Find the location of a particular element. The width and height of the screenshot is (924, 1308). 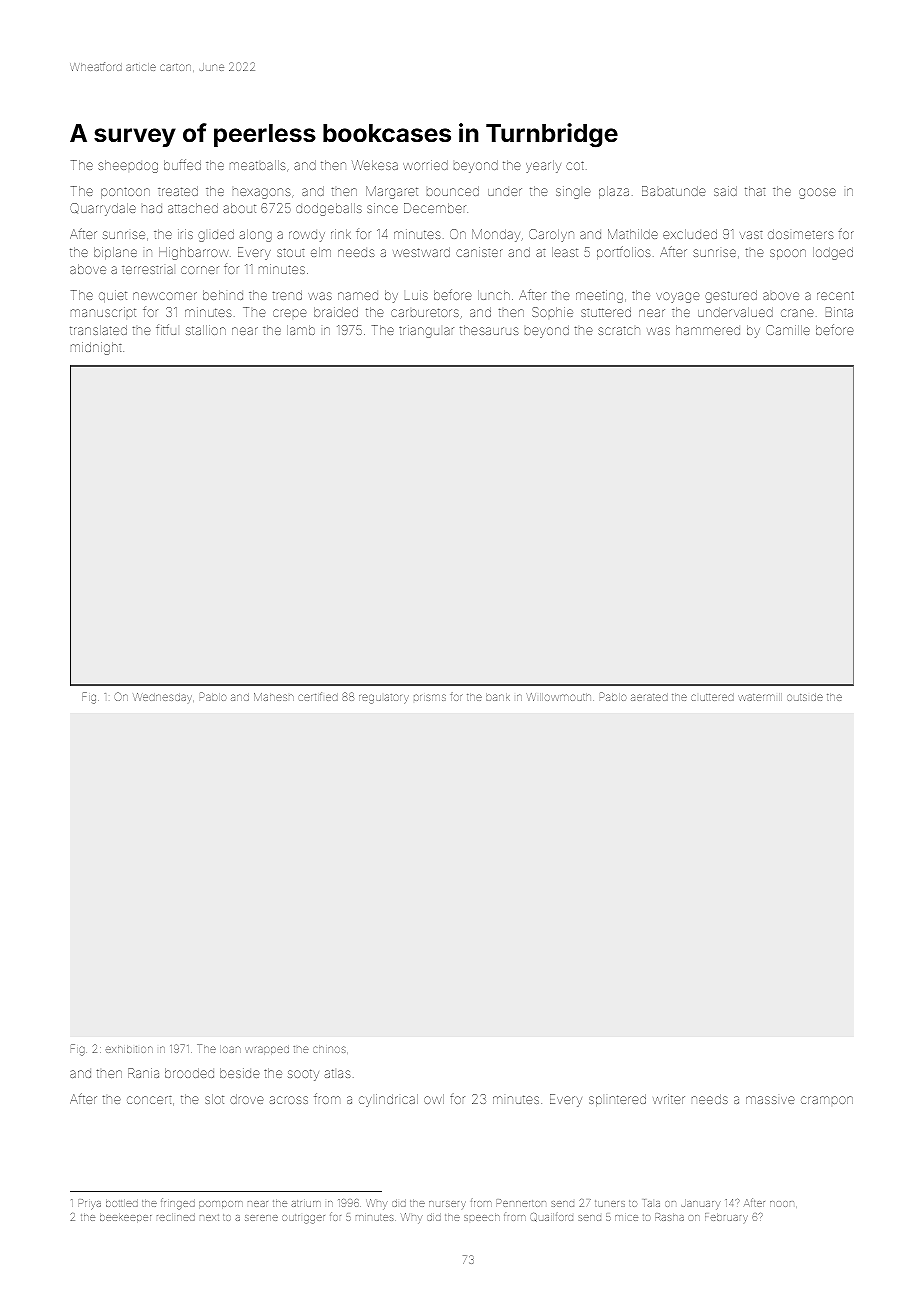

Wednesday is located at coordinates (162, 697).
